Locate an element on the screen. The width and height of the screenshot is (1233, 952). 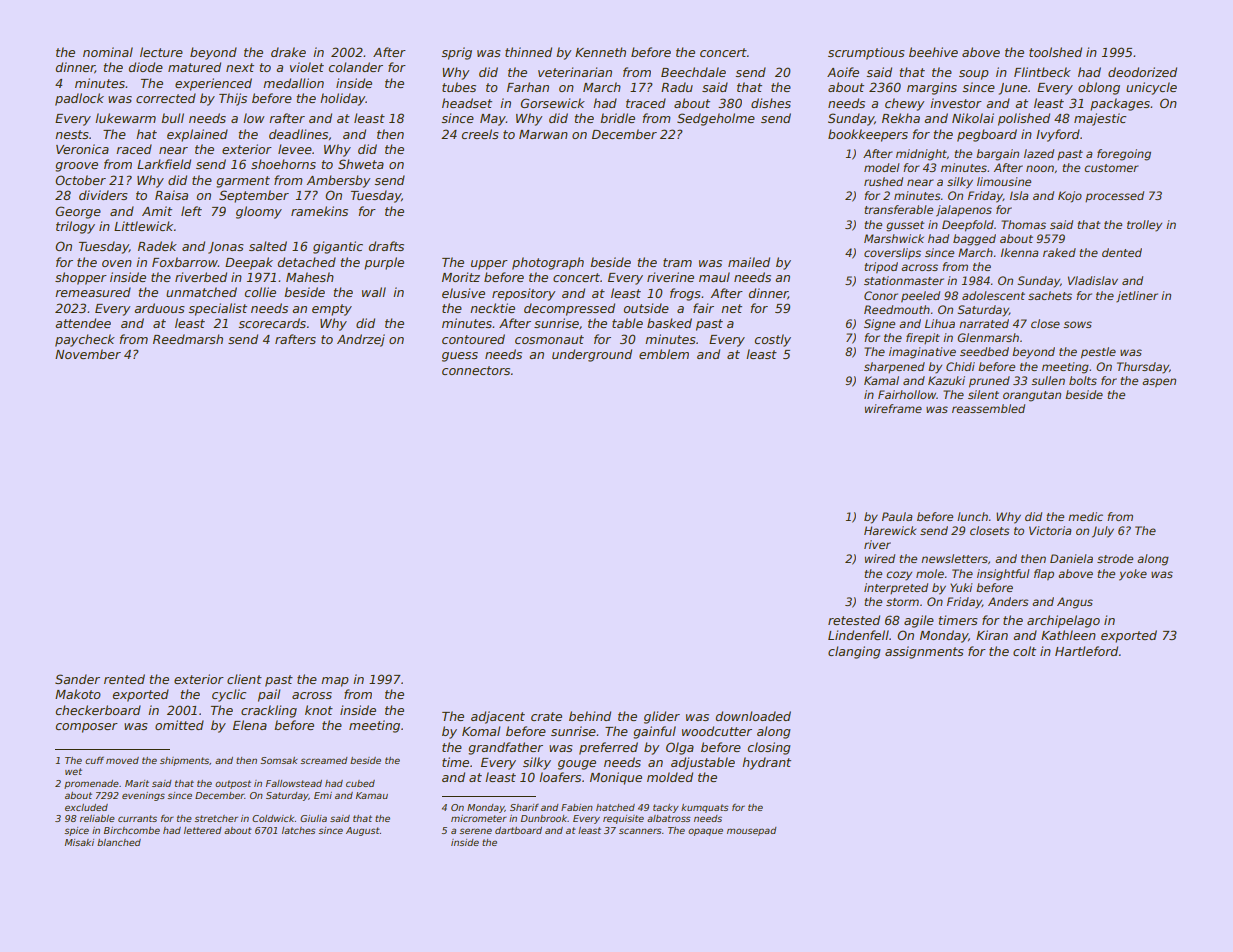
cyclic is located at coordinates (229, 695).
